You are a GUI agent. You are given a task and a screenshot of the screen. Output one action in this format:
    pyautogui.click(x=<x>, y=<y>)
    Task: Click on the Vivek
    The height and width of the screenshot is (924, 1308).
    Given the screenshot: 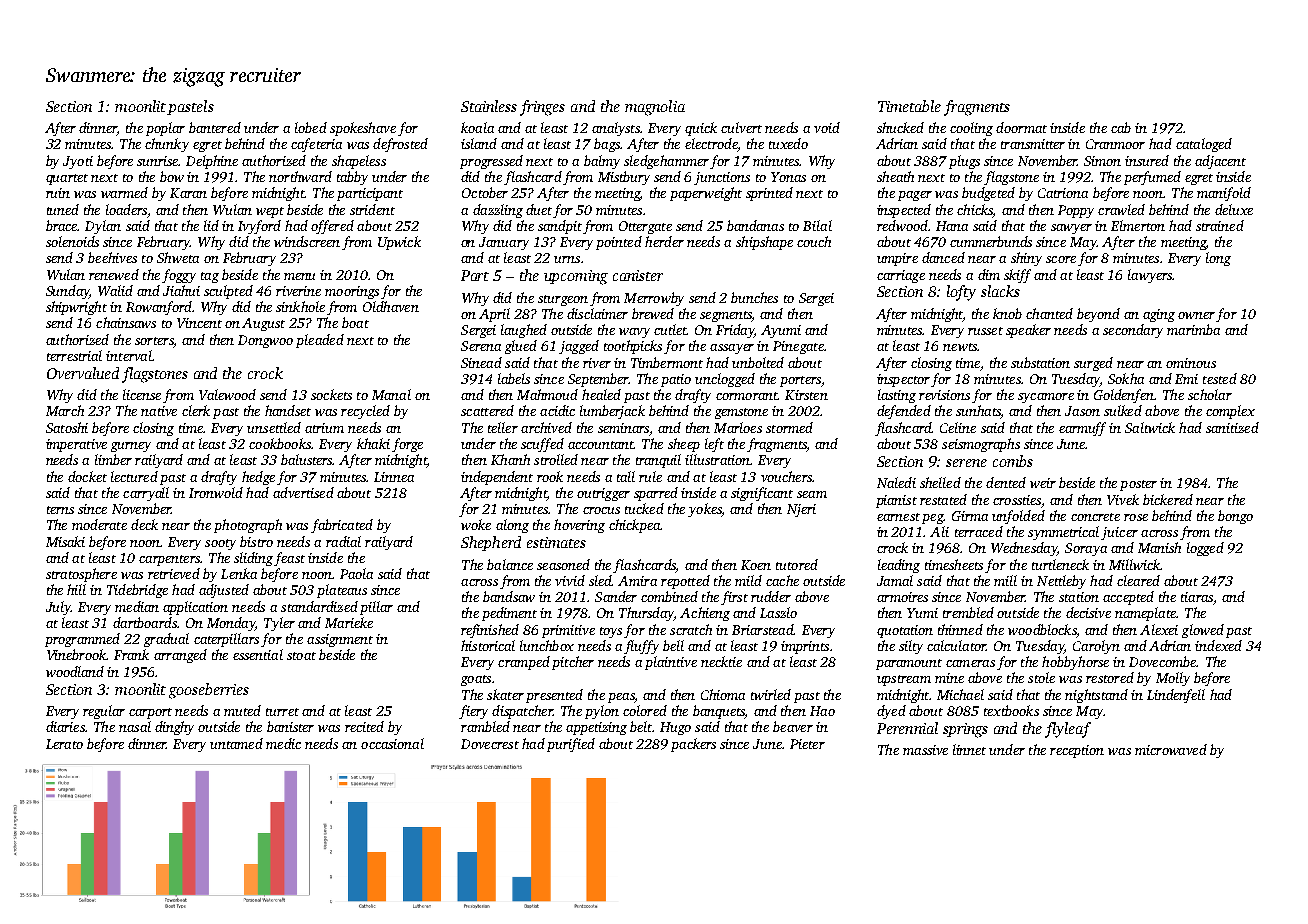 What is the action you would take?
    pyautogui.click(x=1123, y=499)
